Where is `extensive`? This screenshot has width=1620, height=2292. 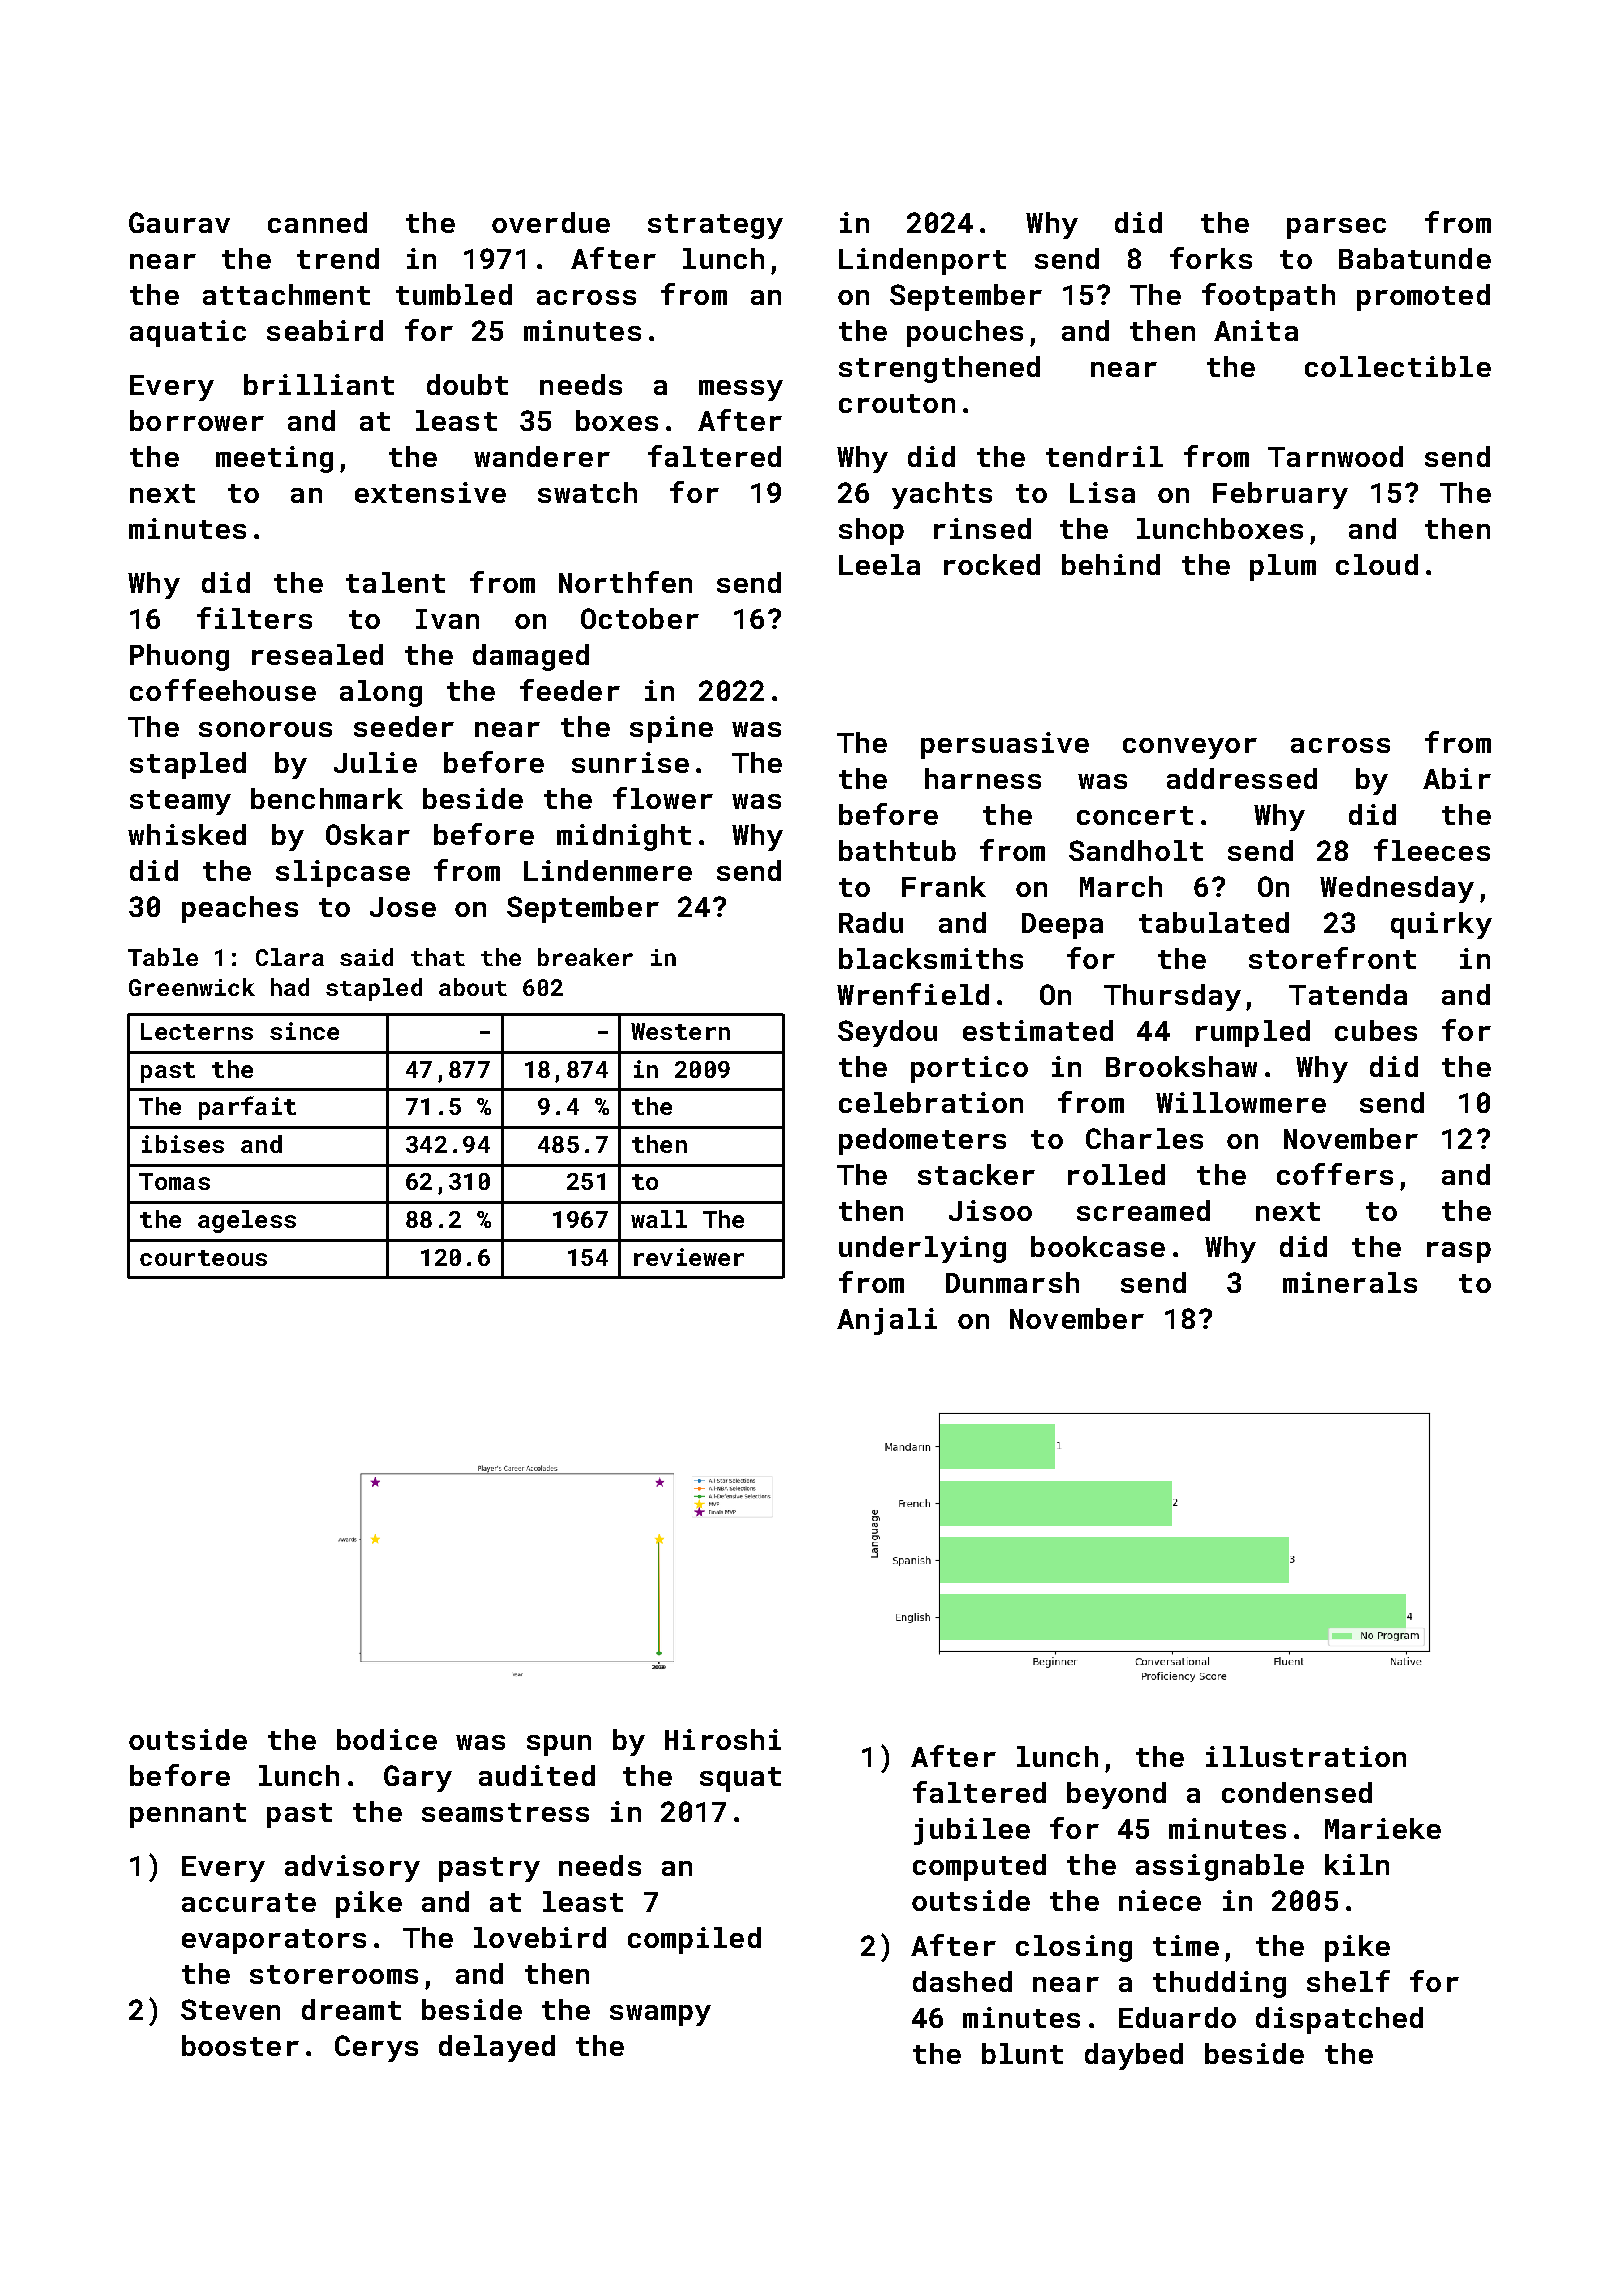
extensive is located at coordinates (430, 492).
